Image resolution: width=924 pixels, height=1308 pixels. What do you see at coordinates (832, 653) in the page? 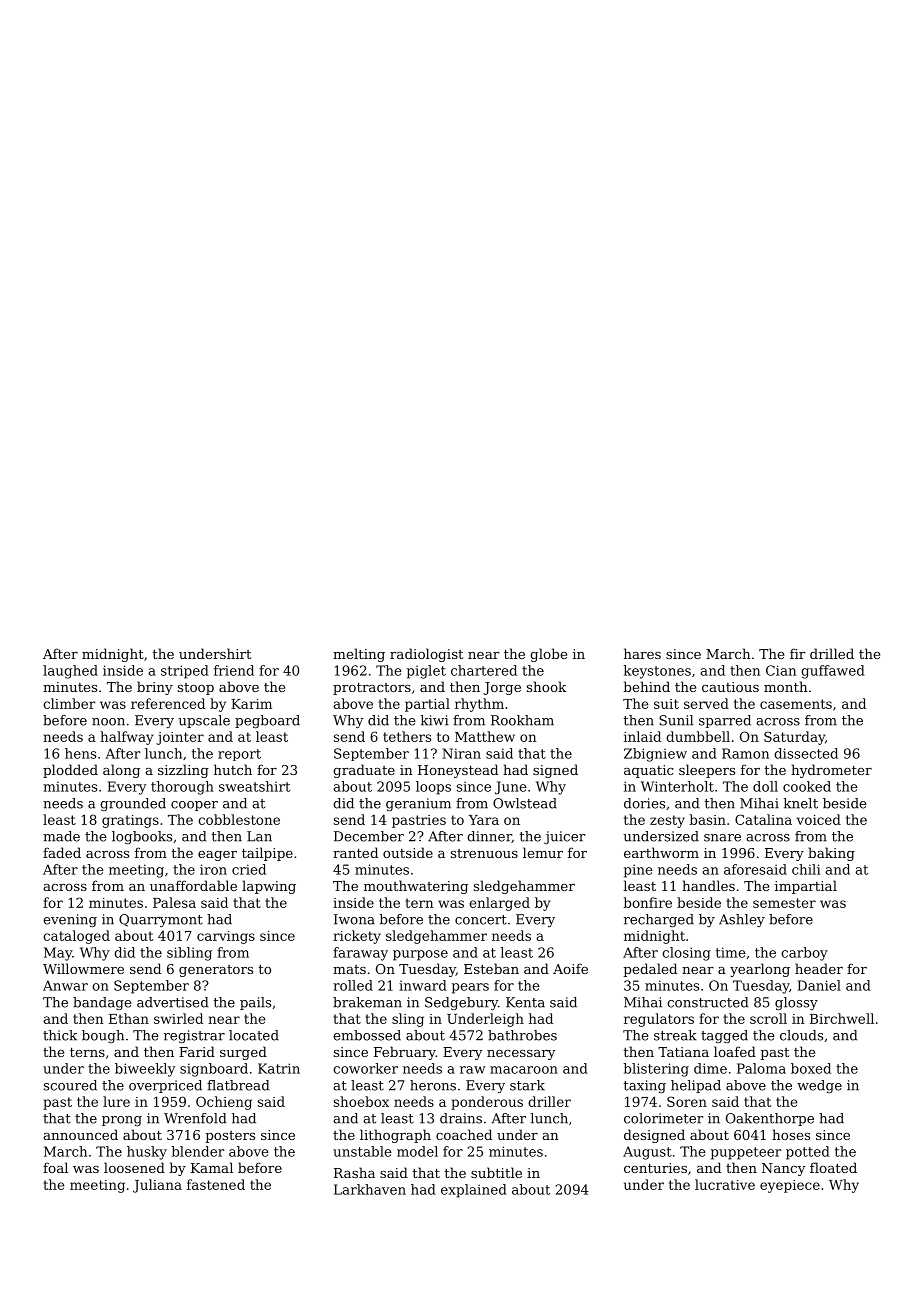
I see `drilled` at bounding box center [832, 653].
